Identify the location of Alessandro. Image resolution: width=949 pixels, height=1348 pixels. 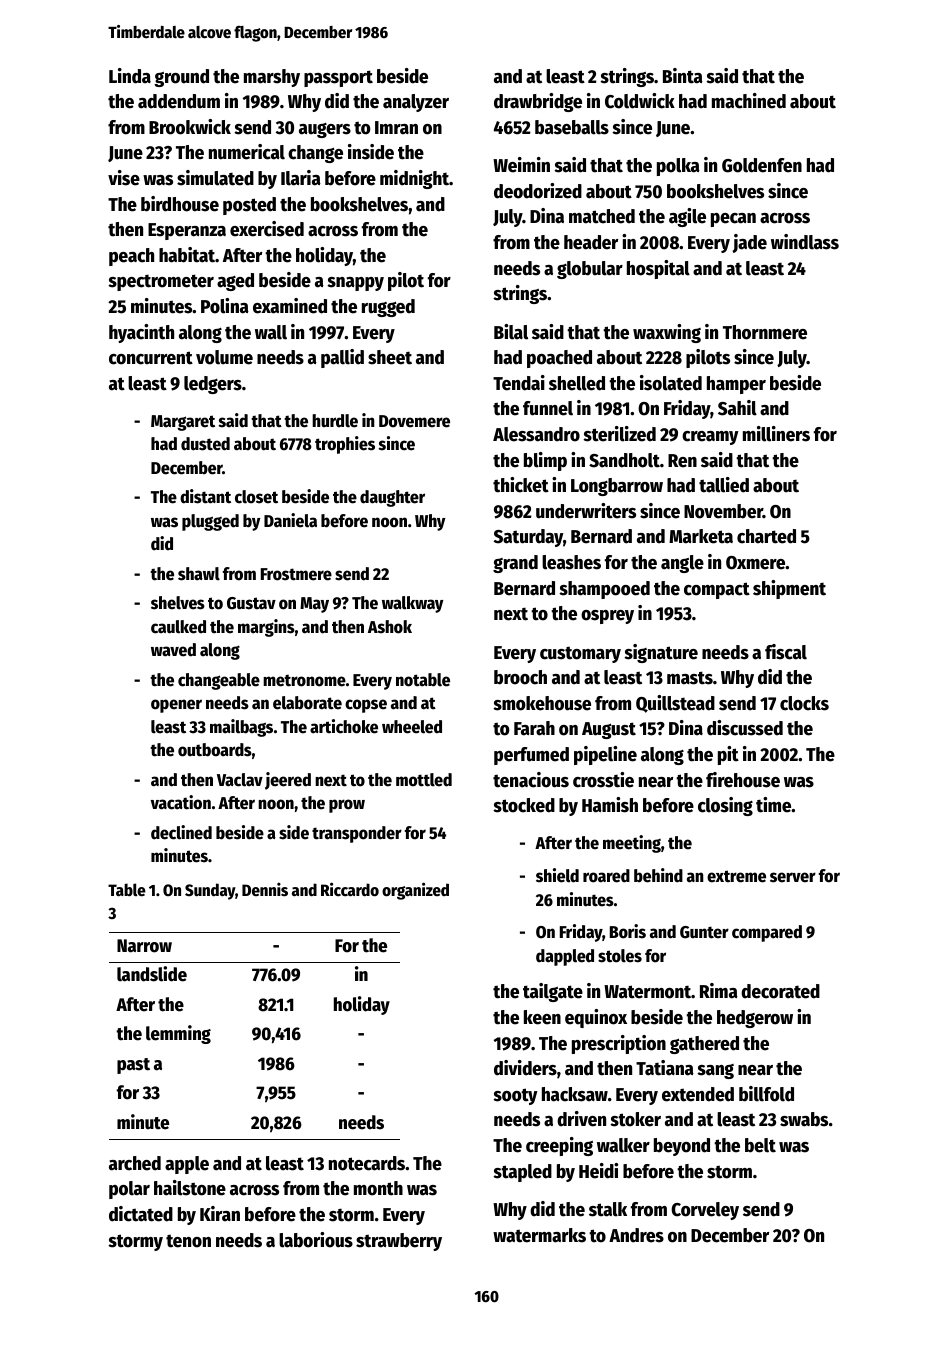
(536, 434).
